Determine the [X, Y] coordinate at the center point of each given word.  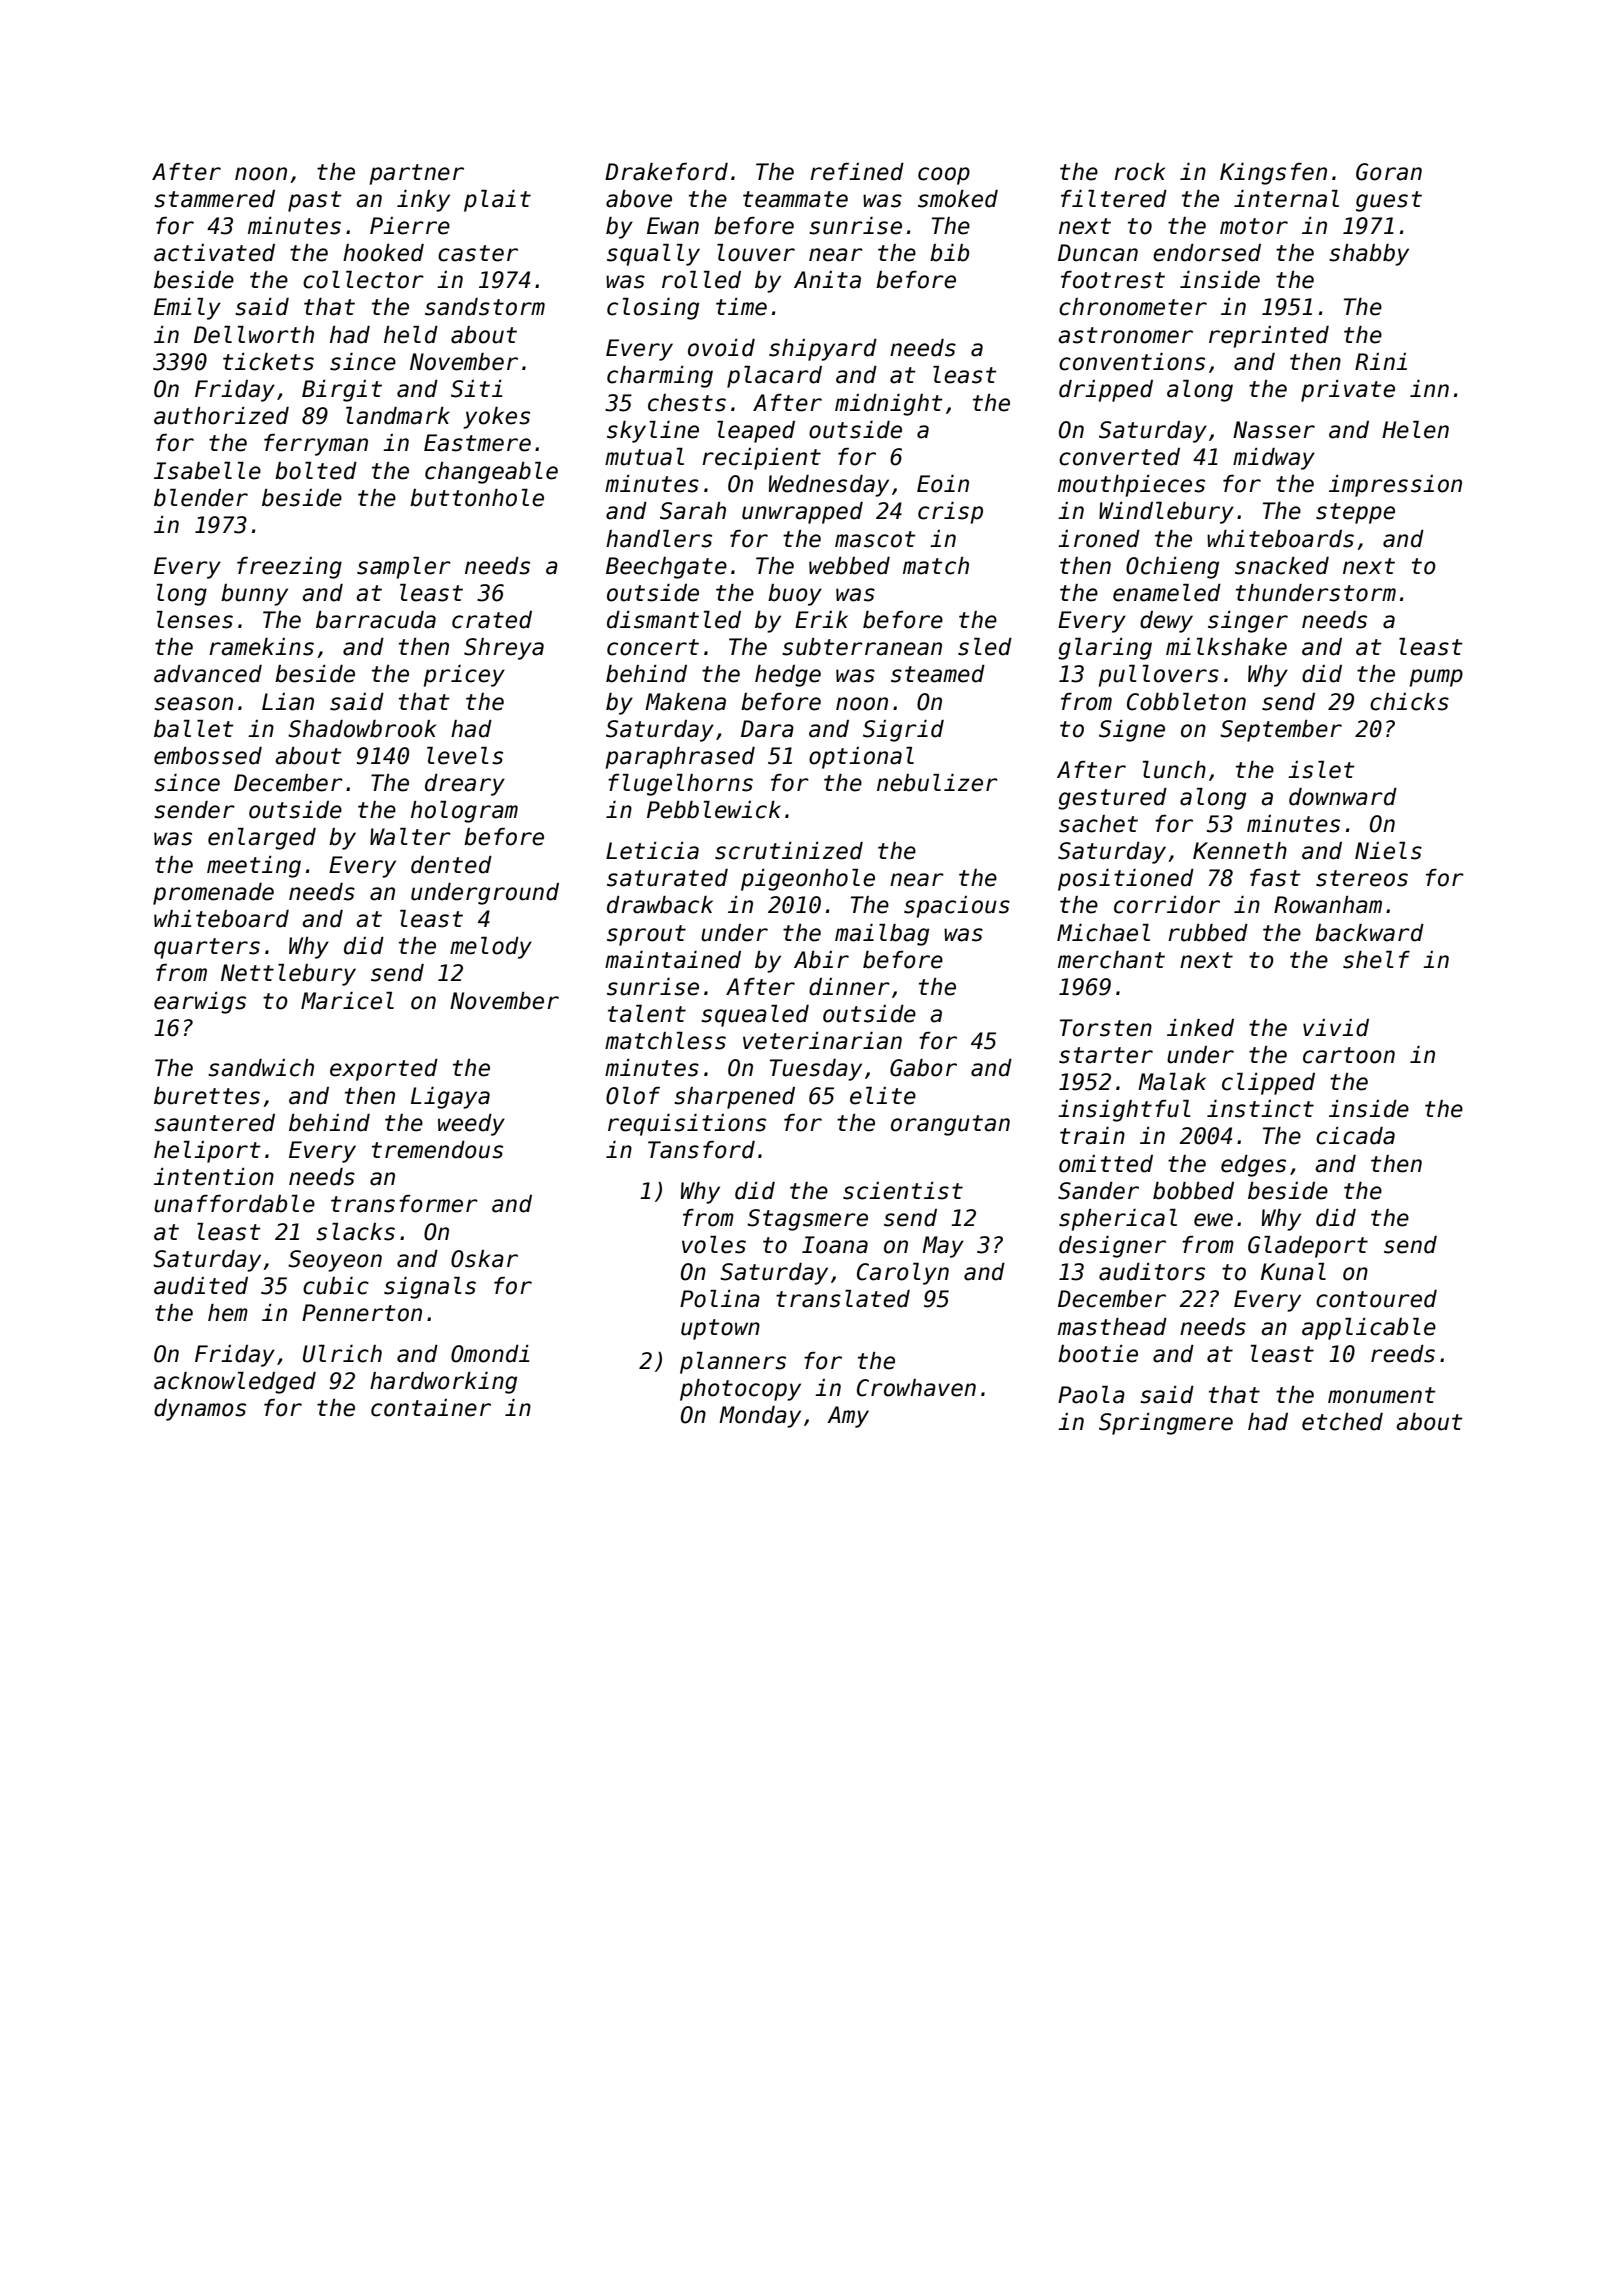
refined [857, 172]
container [431, 1408]
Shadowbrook [362, 729]
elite [883, 1096]
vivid [1336, 1028]
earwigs [200, 1003]
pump [1436, 678]
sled [985, 647]
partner [417, 174]
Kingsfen [1273, 174]
